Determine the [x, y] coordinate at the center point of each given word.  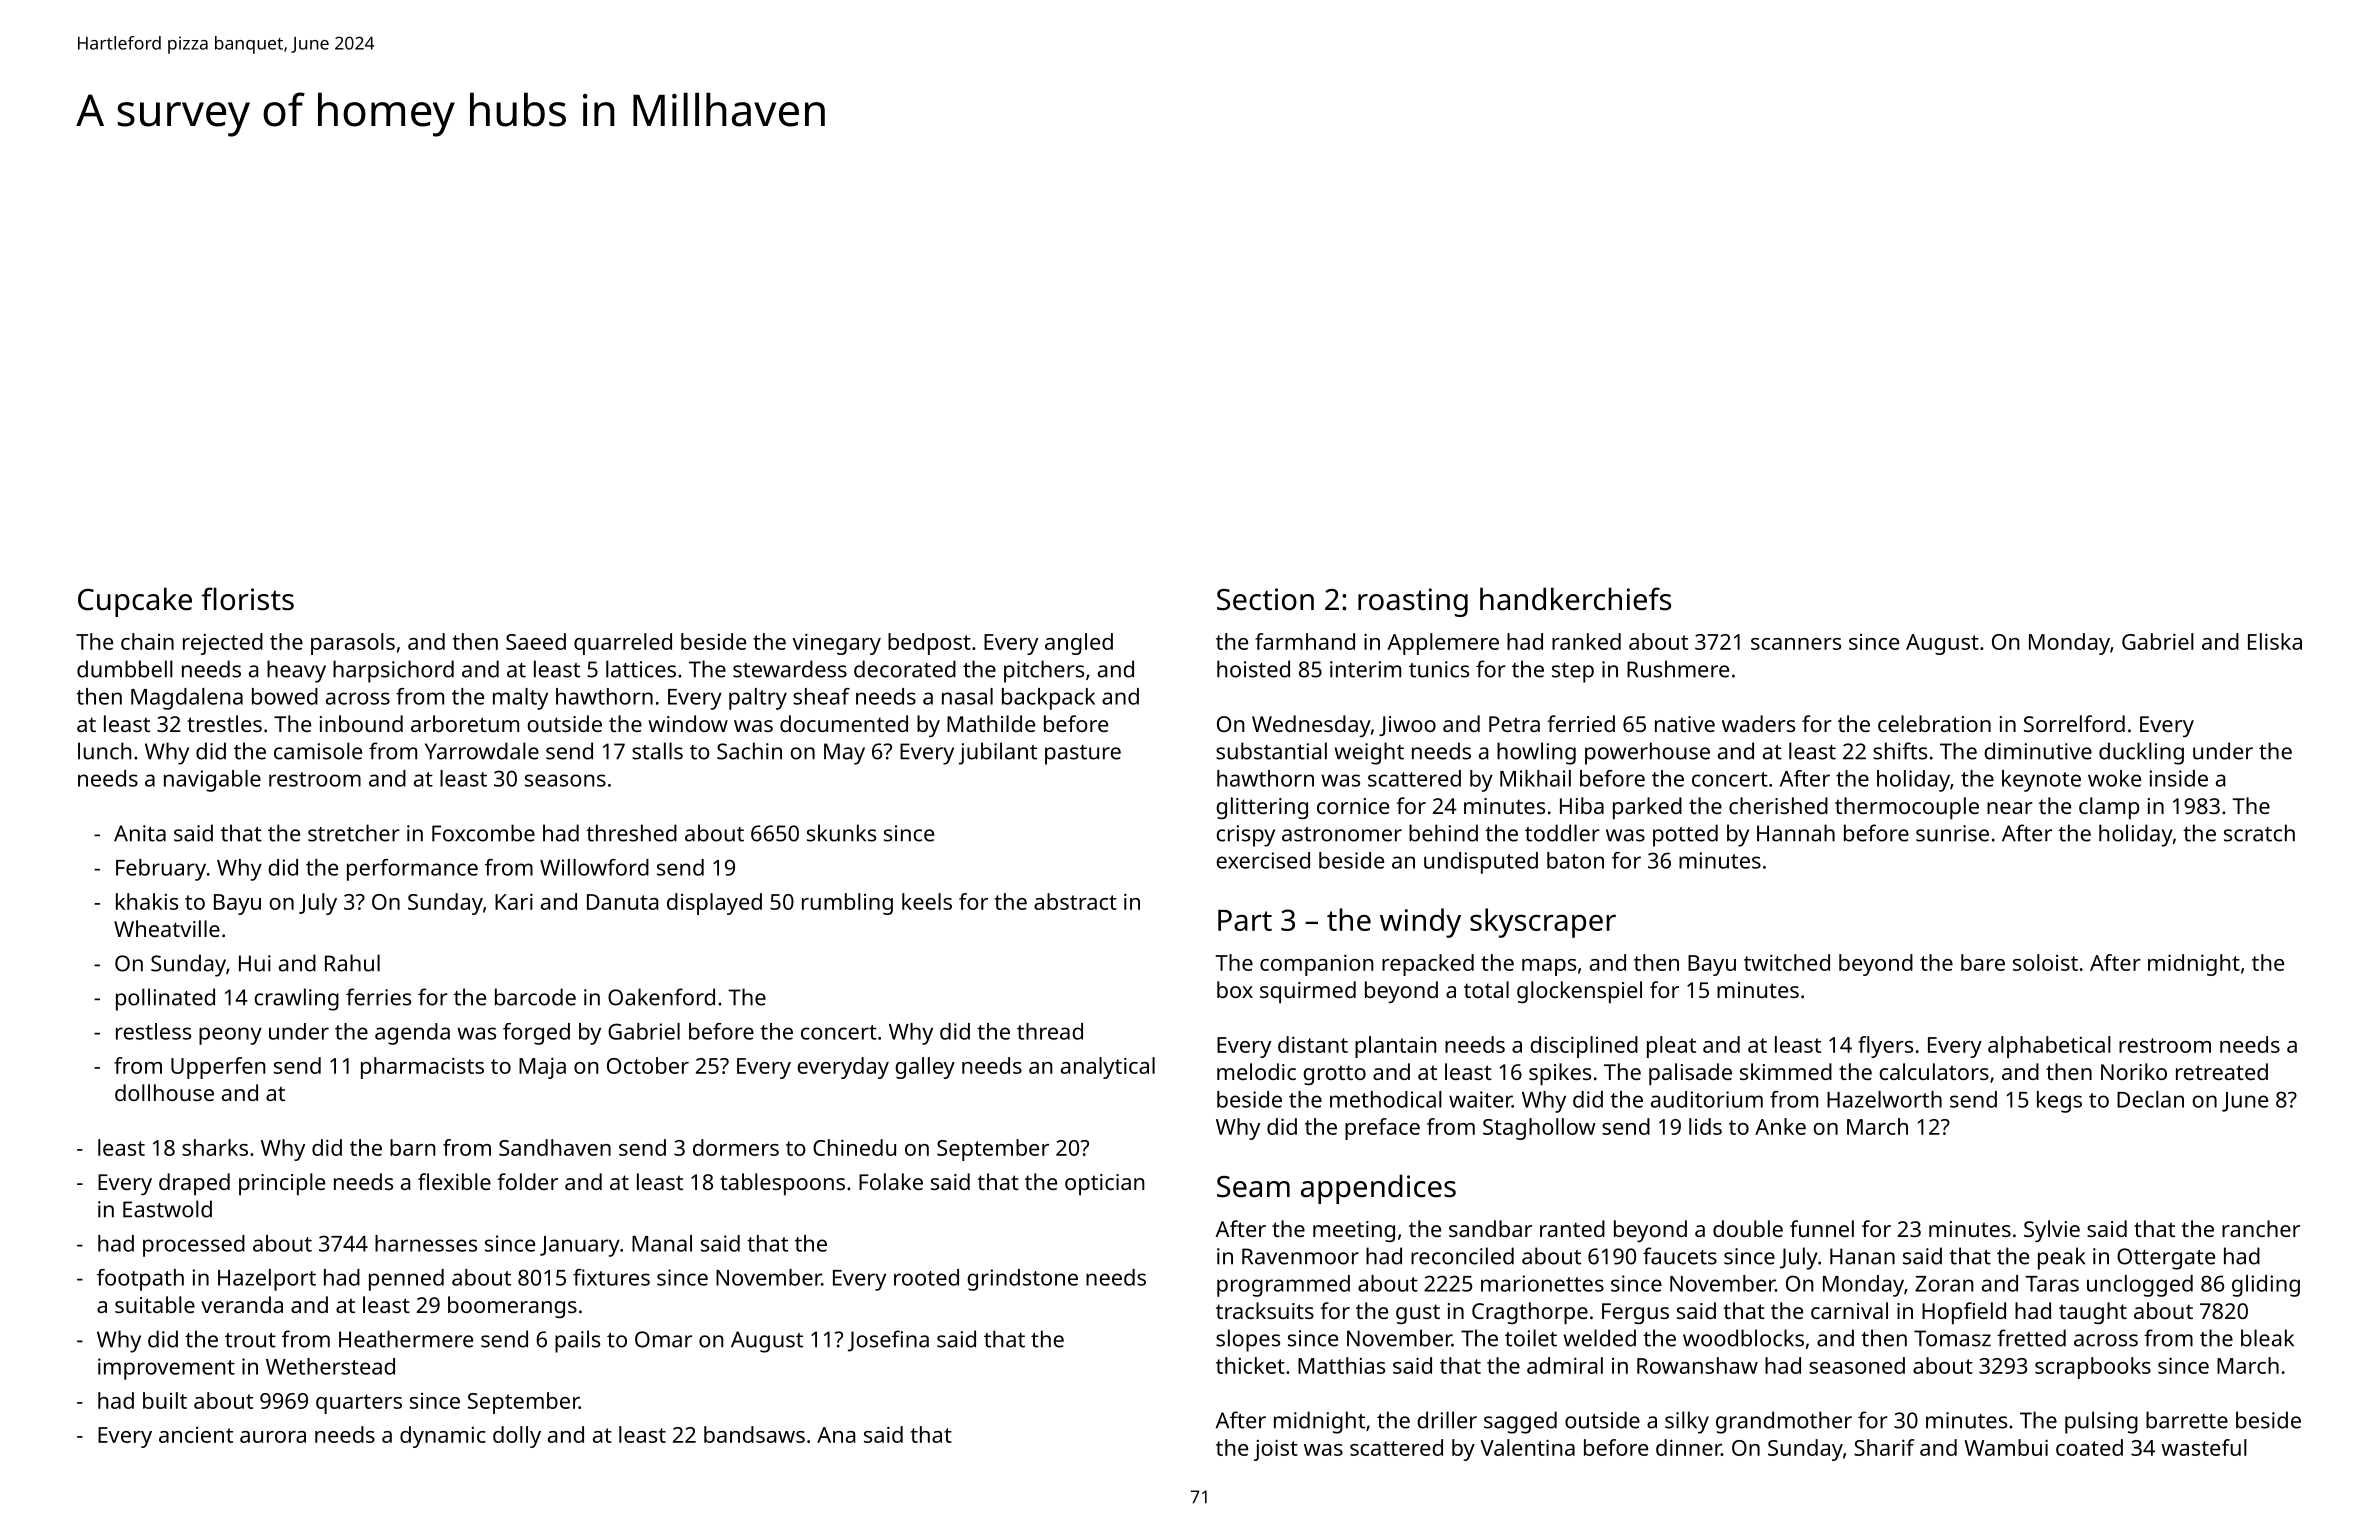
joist [1276, 1450]
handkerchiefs [1575, 599]
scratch [2259, 833]
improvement [166, 1369]
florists [247, 599]
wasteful [2204, 1447]
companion [1317, 965]
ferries [378, 997]
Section [1265, 599]
